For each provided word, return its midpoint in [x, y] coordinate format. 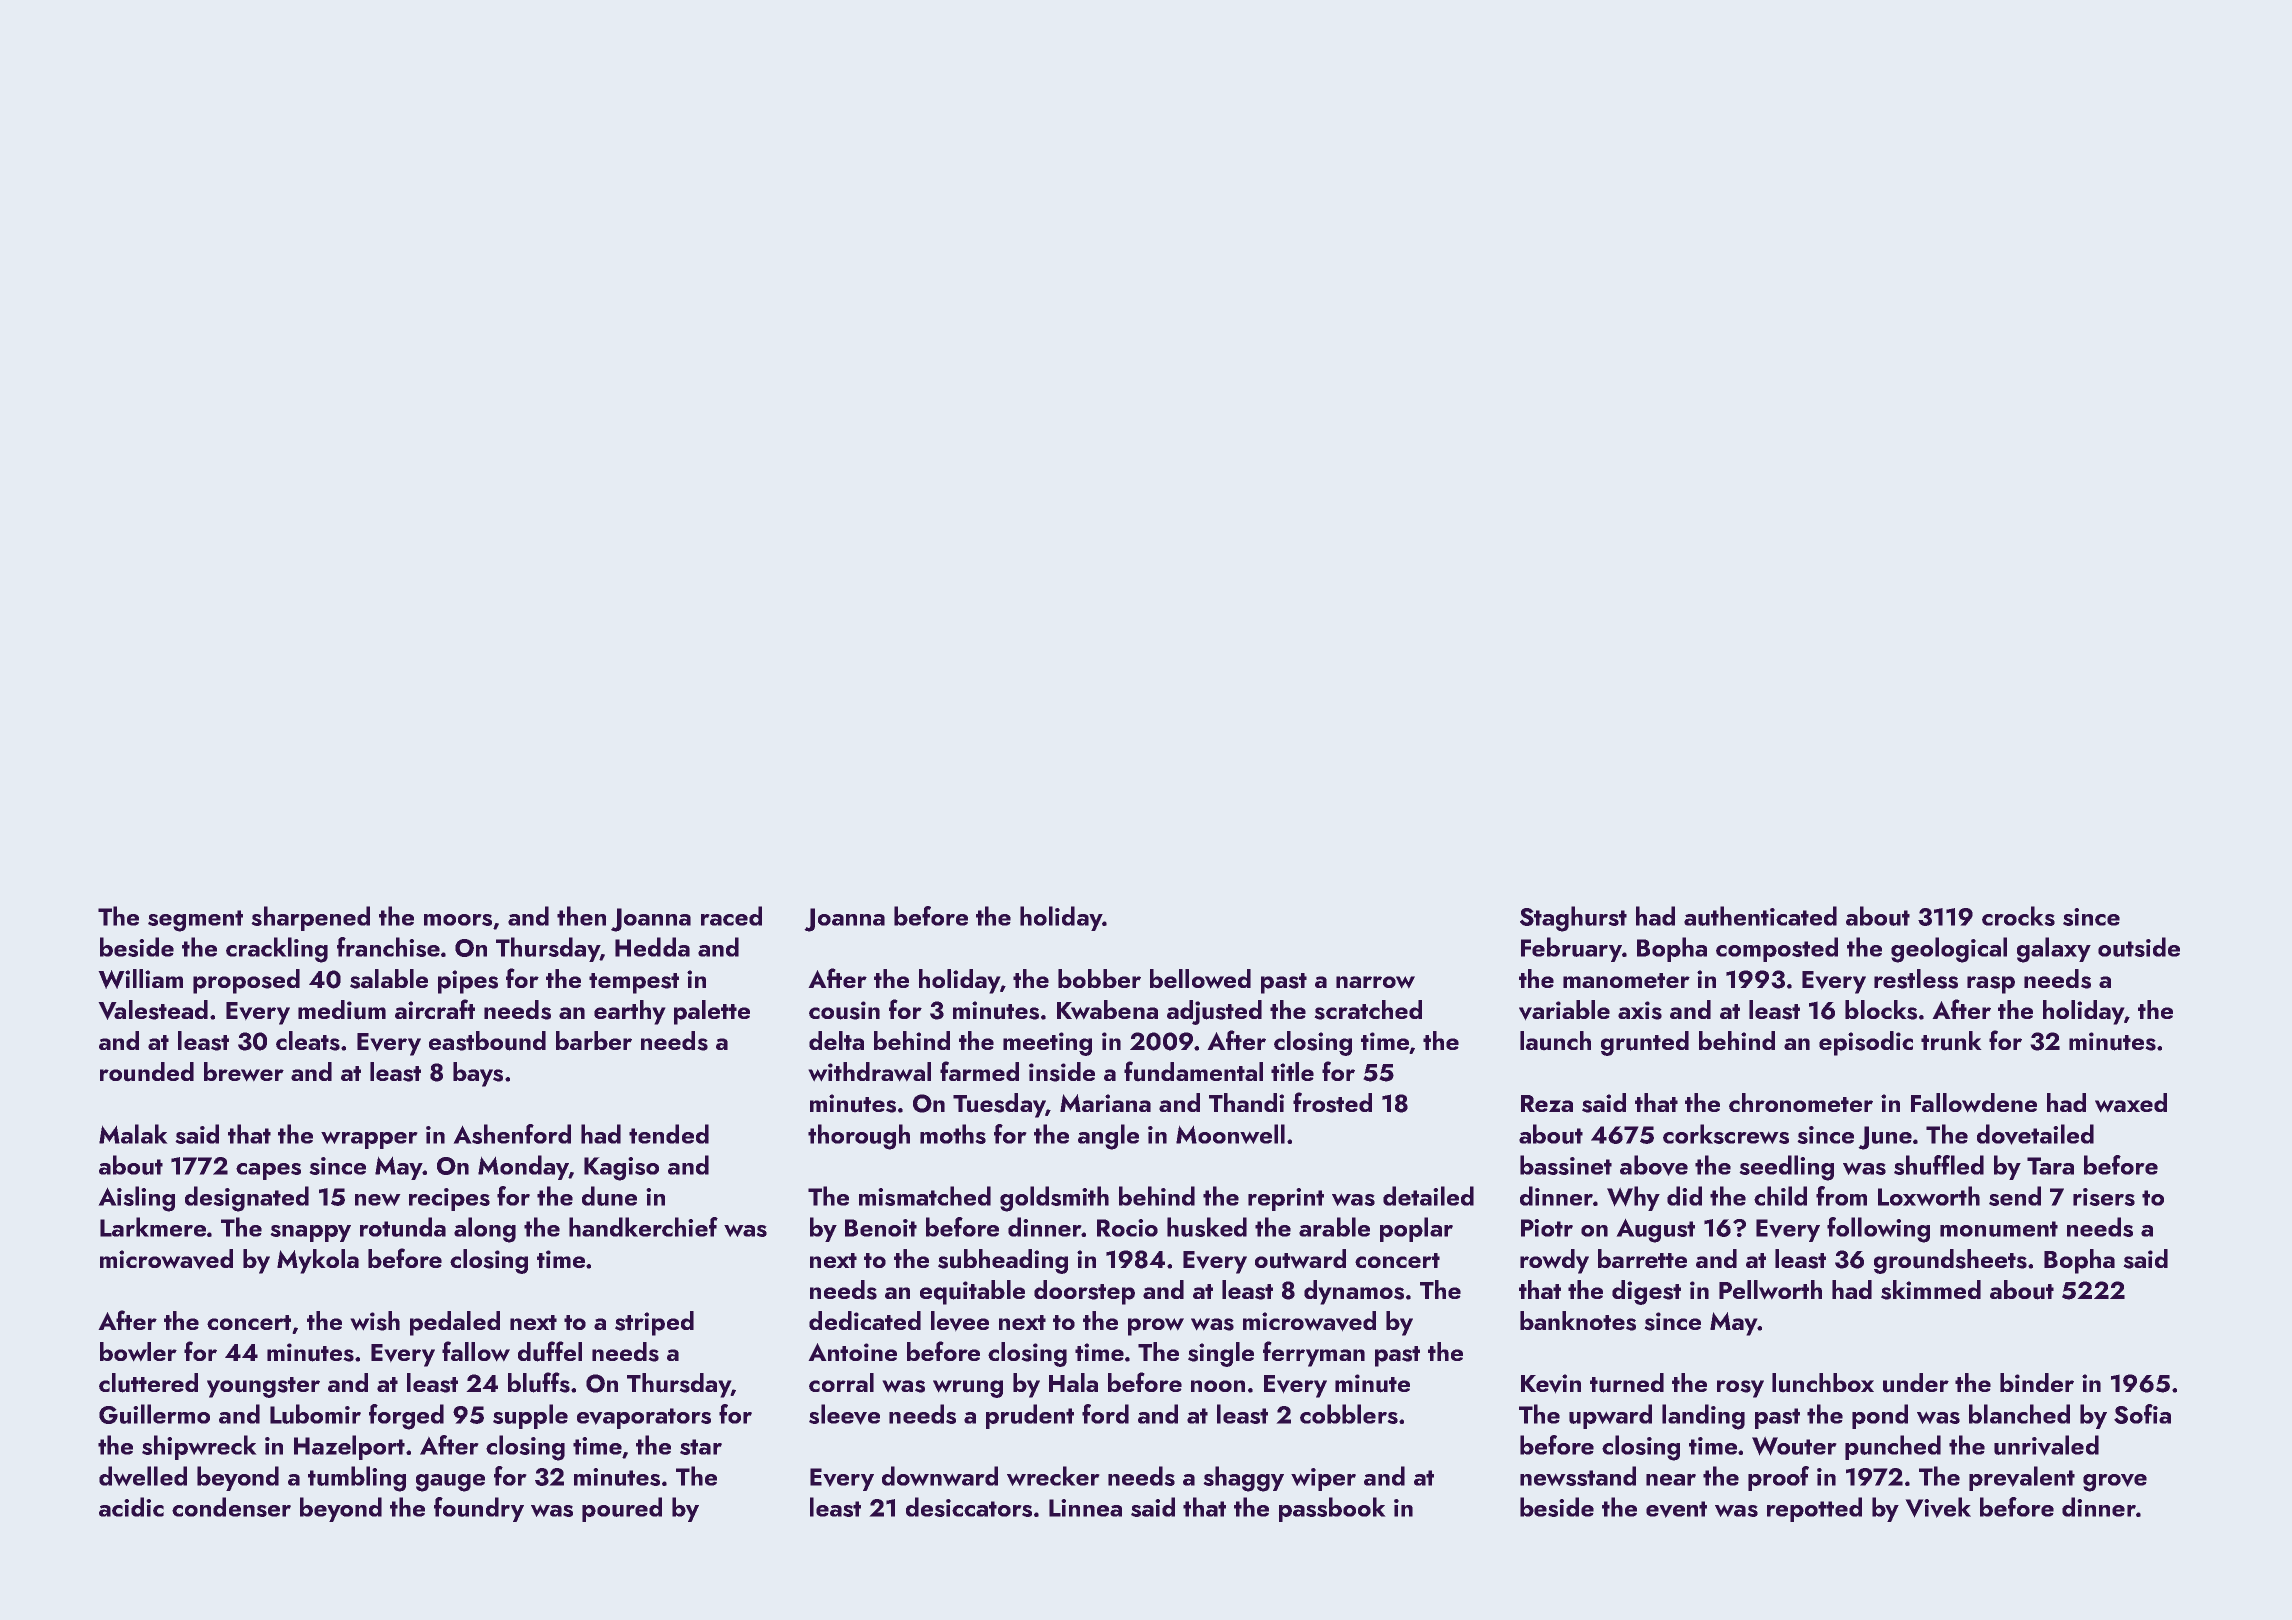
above [1654, 1165]
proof [1778, 1478]
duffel [550, 1351]
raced [731, 916]
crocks [2018, 916]
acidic [131, 1507]
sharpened [310, 918]
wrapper [369, 1140]
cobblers [1349, 1414]
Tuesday [999, 1105]
